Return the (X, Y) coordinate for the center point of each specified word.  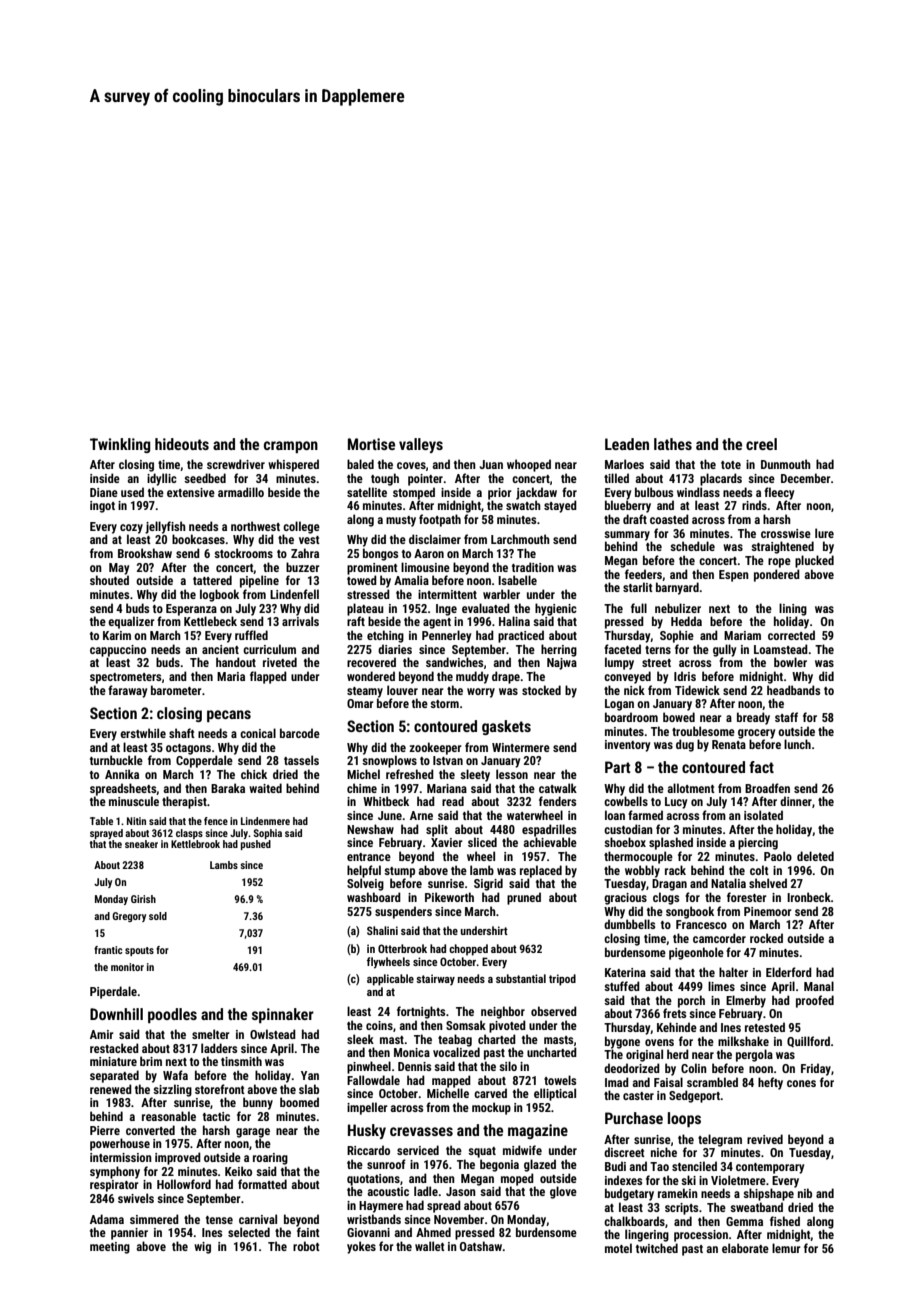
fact (761, 767)
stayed (560, 506)
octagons (188, 749)
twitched (657, 1248)
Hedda (686, 621)
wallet (430, 1246)
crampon (291, 447)
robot (306, 1246)
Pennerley (446, 636)
